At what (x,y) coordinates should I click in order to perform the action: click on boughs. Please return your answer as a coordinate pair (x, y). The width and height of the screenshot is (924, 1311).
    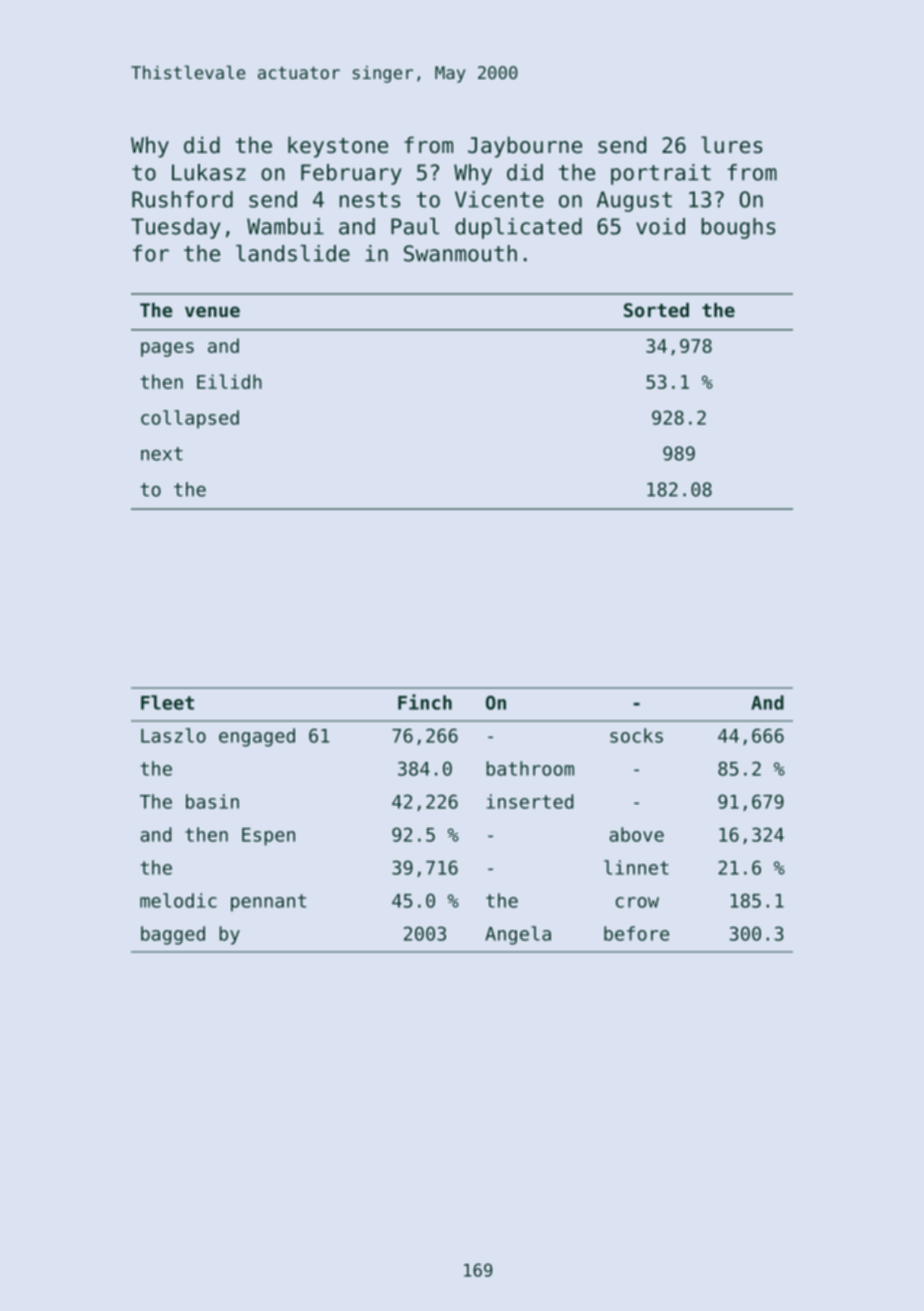
    Looking at the image, I should click on (738, 228).
